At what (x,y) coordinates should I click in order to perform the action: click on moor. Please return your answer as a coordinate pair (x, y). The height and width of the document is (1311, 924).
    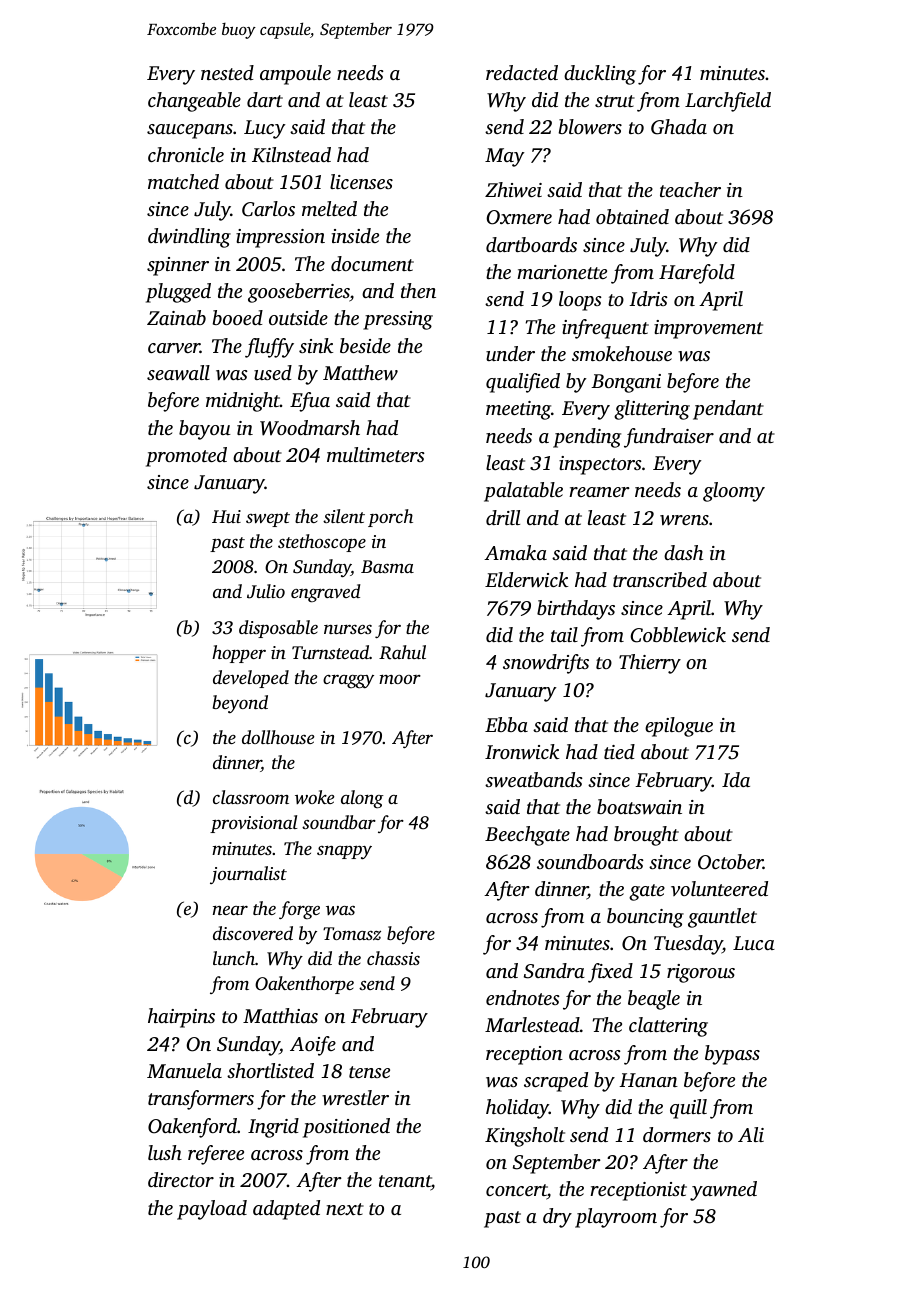
    Looking at the image, I should click on (400, 679).
